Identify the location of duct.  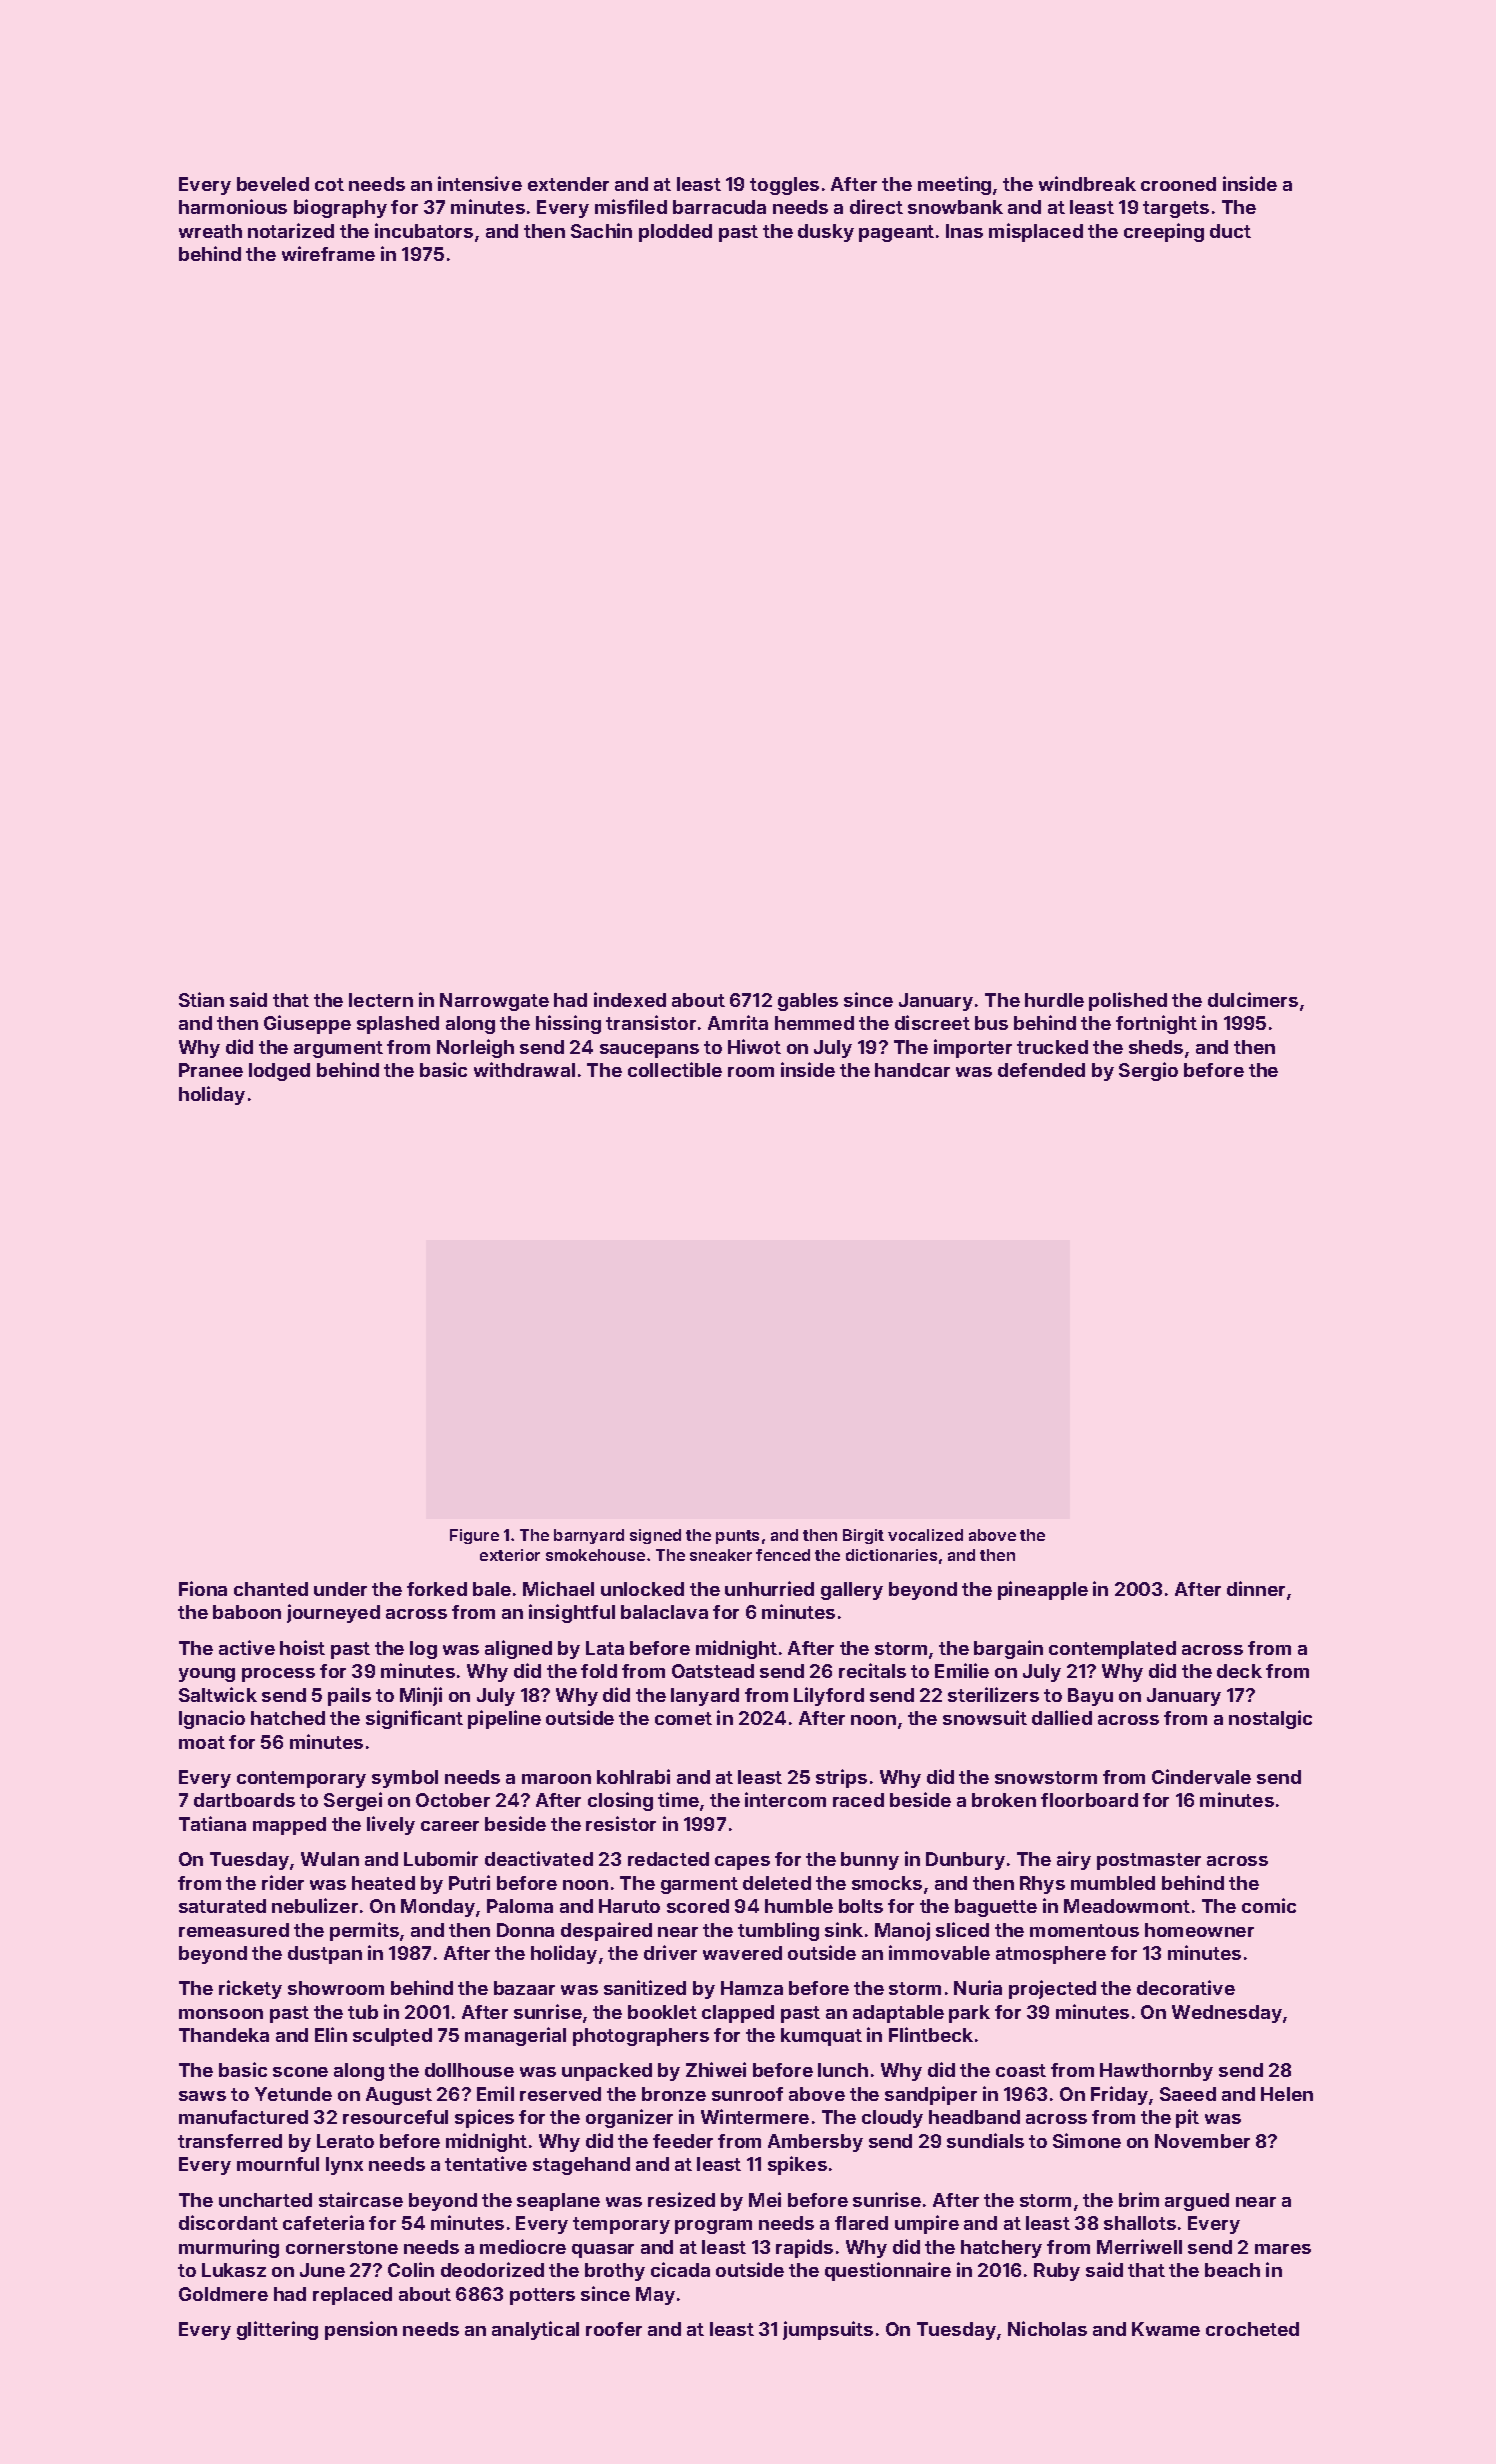
(1230, 231).
